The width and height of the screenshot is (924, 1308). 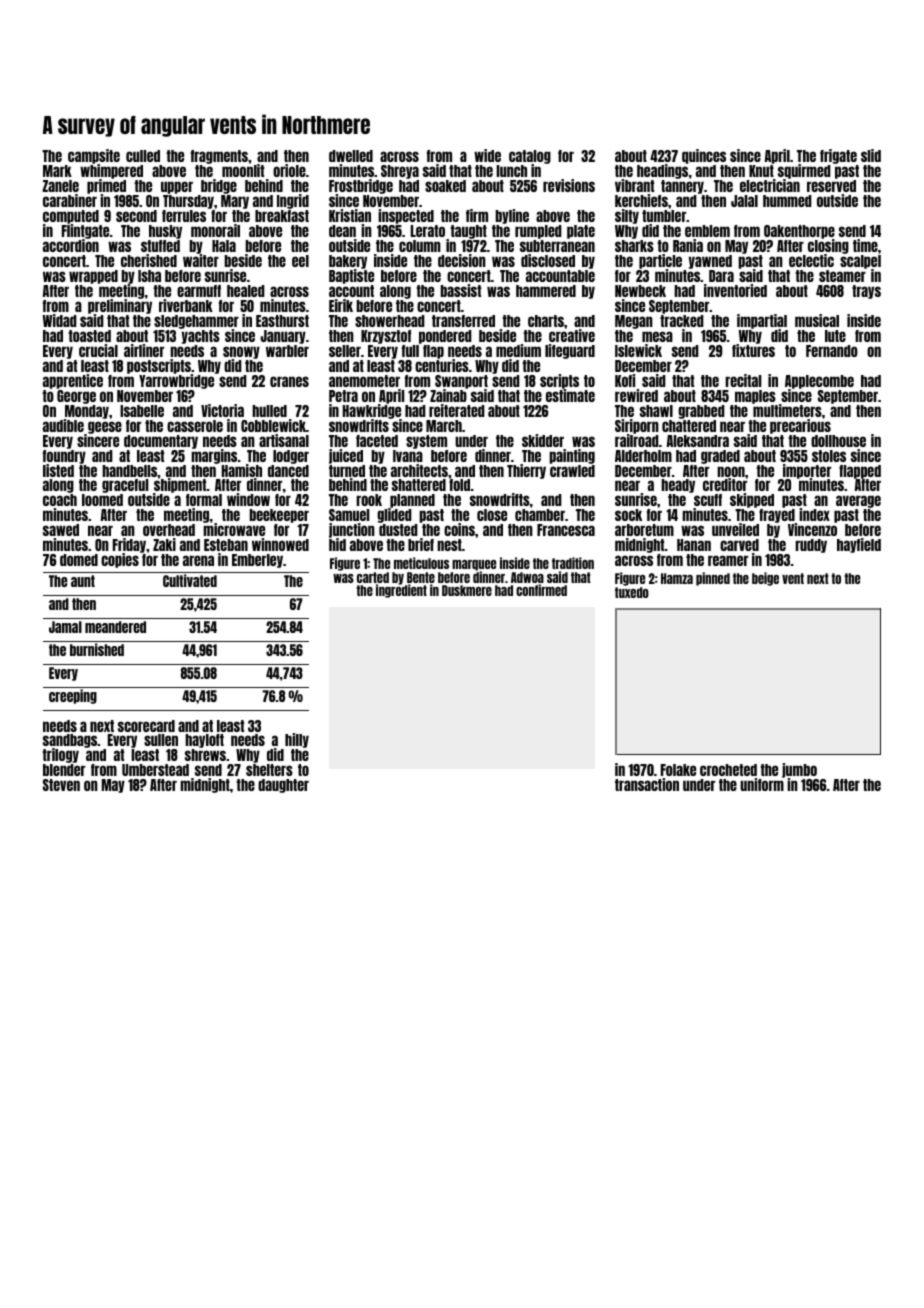 I want to click on hilly, so click(x=297, y=740).
